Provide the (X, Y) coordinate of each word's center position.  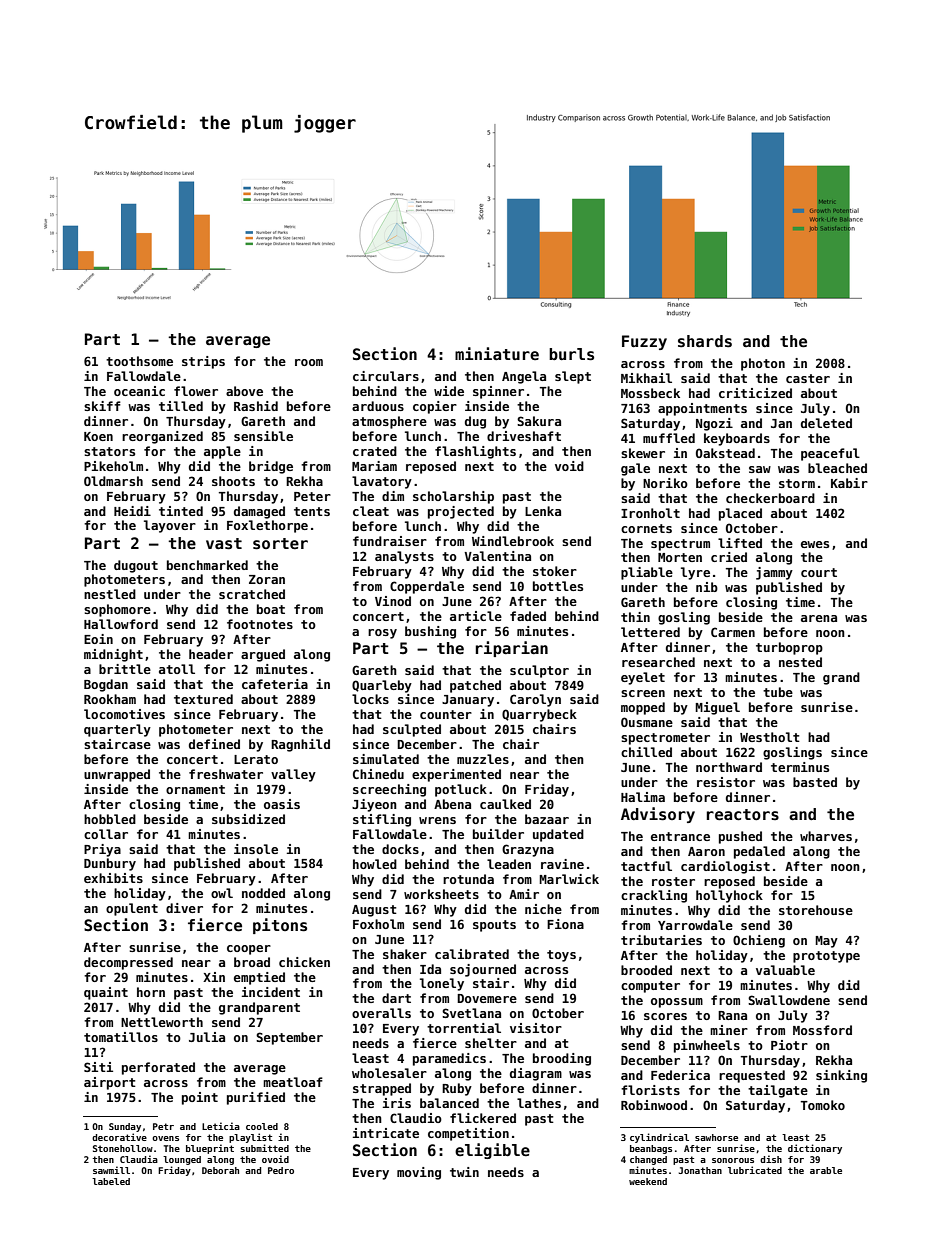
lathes (539, 1103)
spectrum (680, 545)
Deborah (220, 1170)
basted (815, 782)
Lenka (543, 511)
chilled (646, 752)
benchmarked (207, 565)
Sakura (539, 421)
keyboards (737, 439)
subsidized (248, 819)
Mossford (822, 1030)
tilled (181, 406)
